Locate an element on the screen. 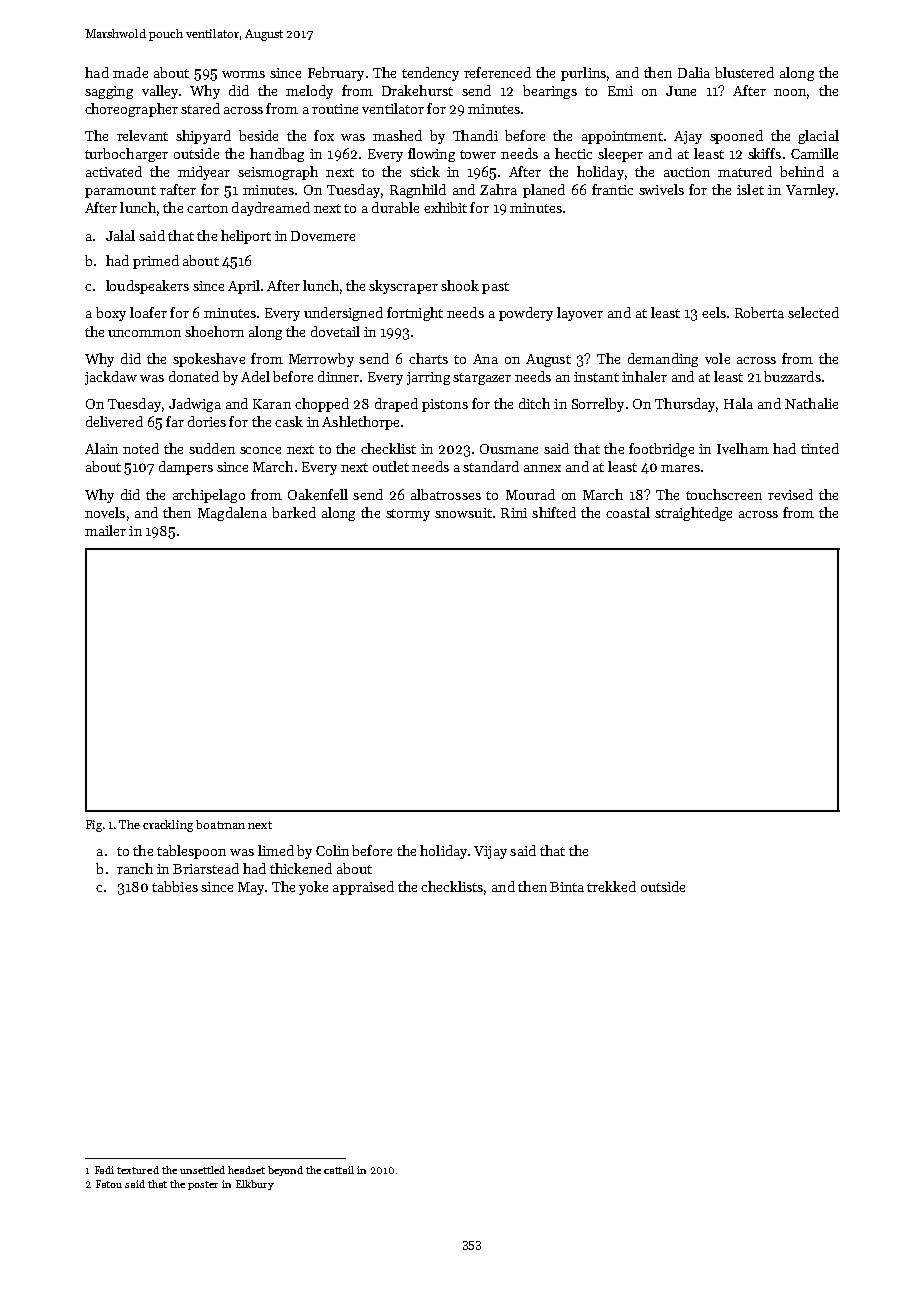 This screenshot has height=1308, width=924. frantic is located at coordinates (612, 189).
